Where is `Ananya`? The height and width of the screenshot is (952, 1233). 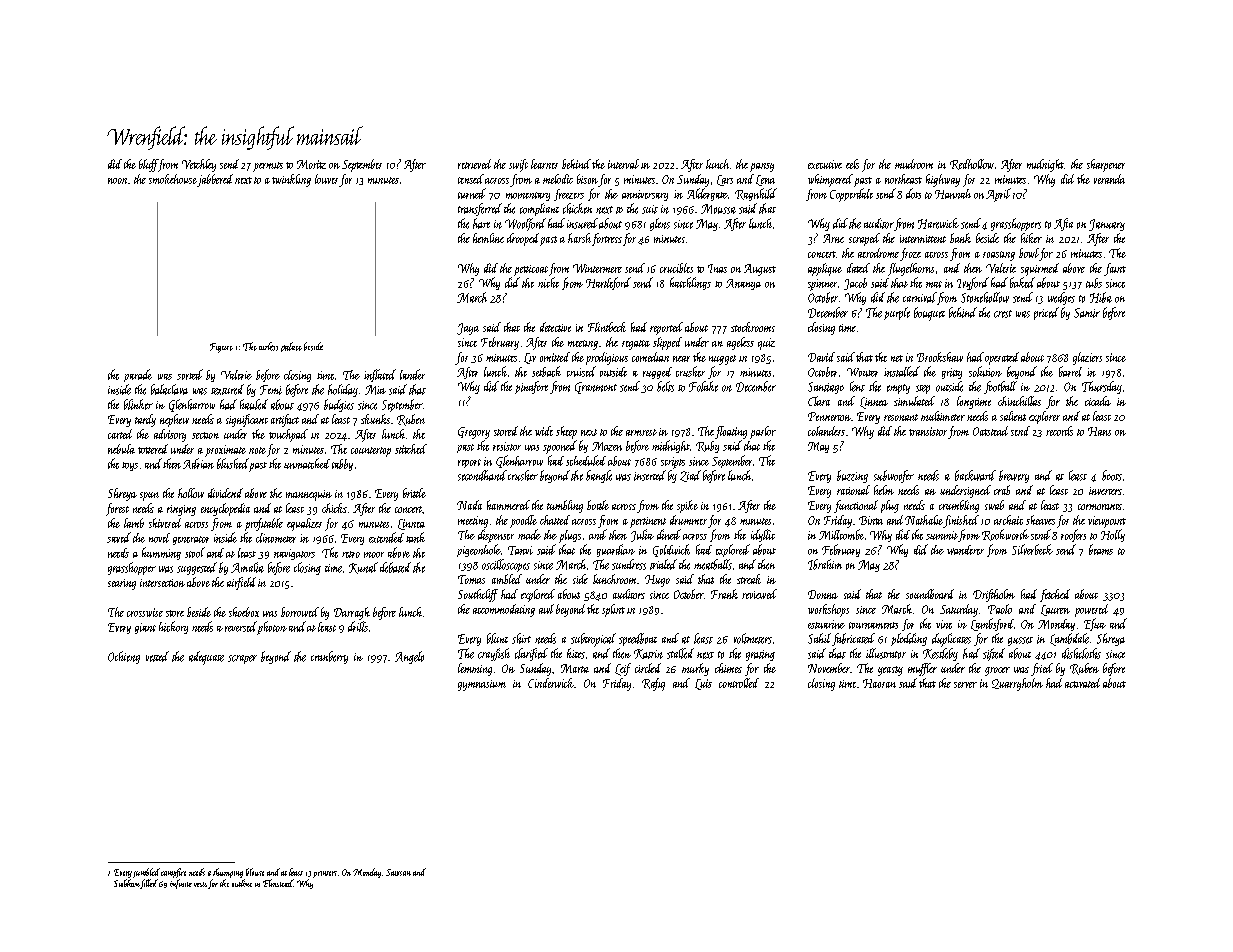 Ananya is located at coordinates (743, 284).
